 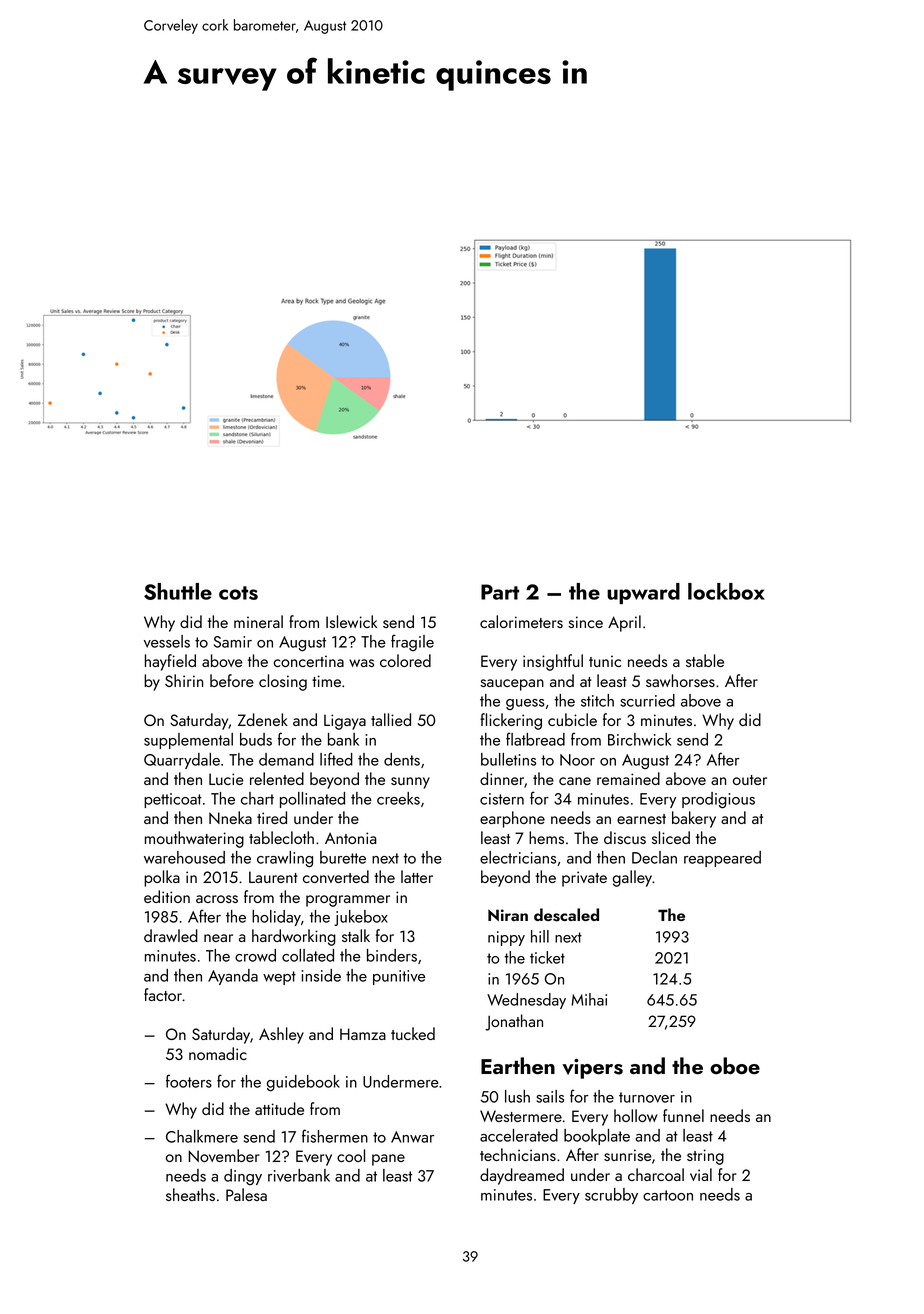 What do you see at coordinates (705, 660) in the screenshot?
I see `stable` at bounding box center [705, 660].
